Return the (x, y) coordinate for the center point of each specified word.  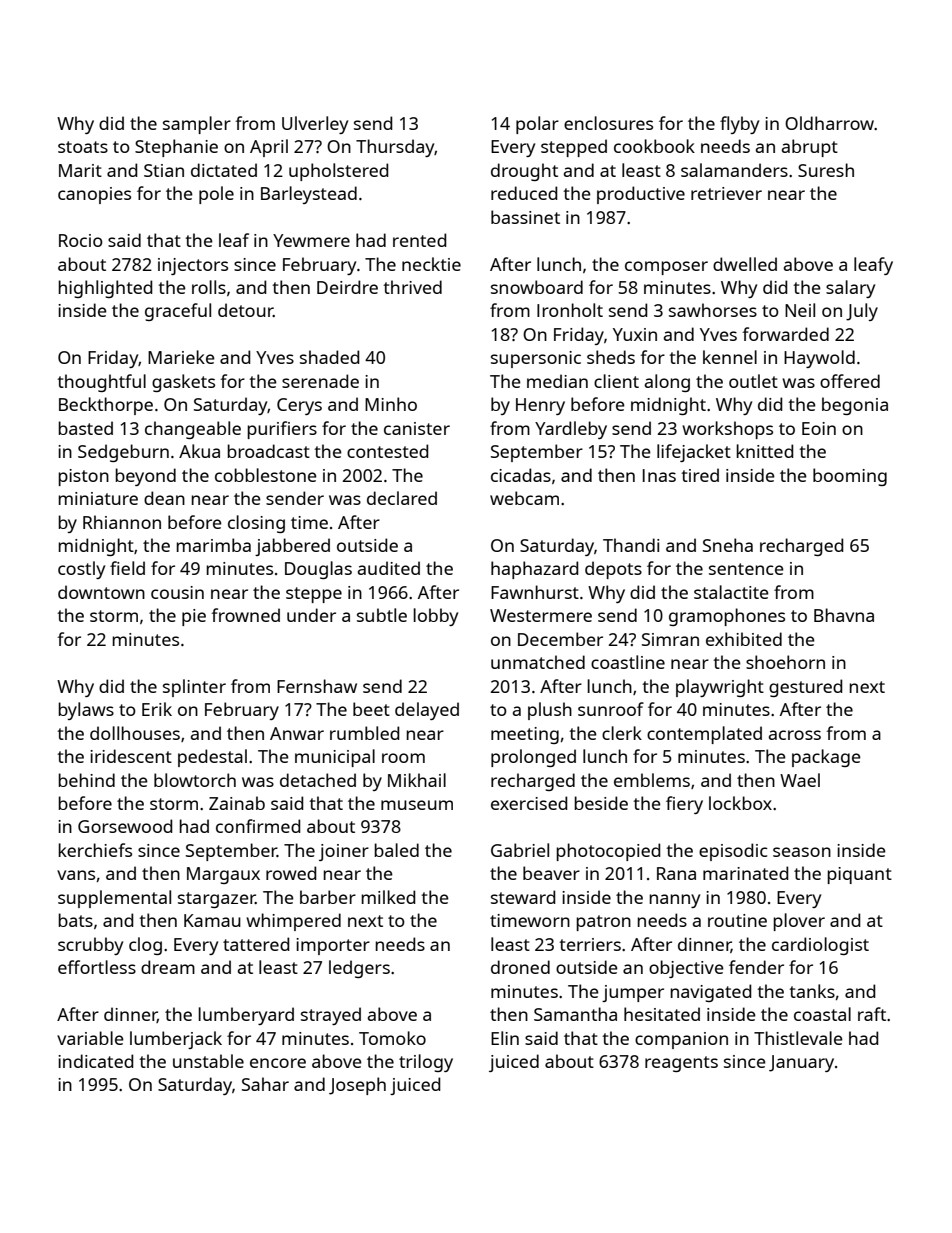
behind (86, 780)
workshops (727, 430)
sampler (197, 125)
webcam (524, 498)
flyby (739, 125)
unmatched (538, 662)
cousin (177, 592)
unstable (208, 1061)
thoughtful (101, 383)
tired (700, 475)
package (826, 758)
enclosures (608, 123)
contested (388, 451)
